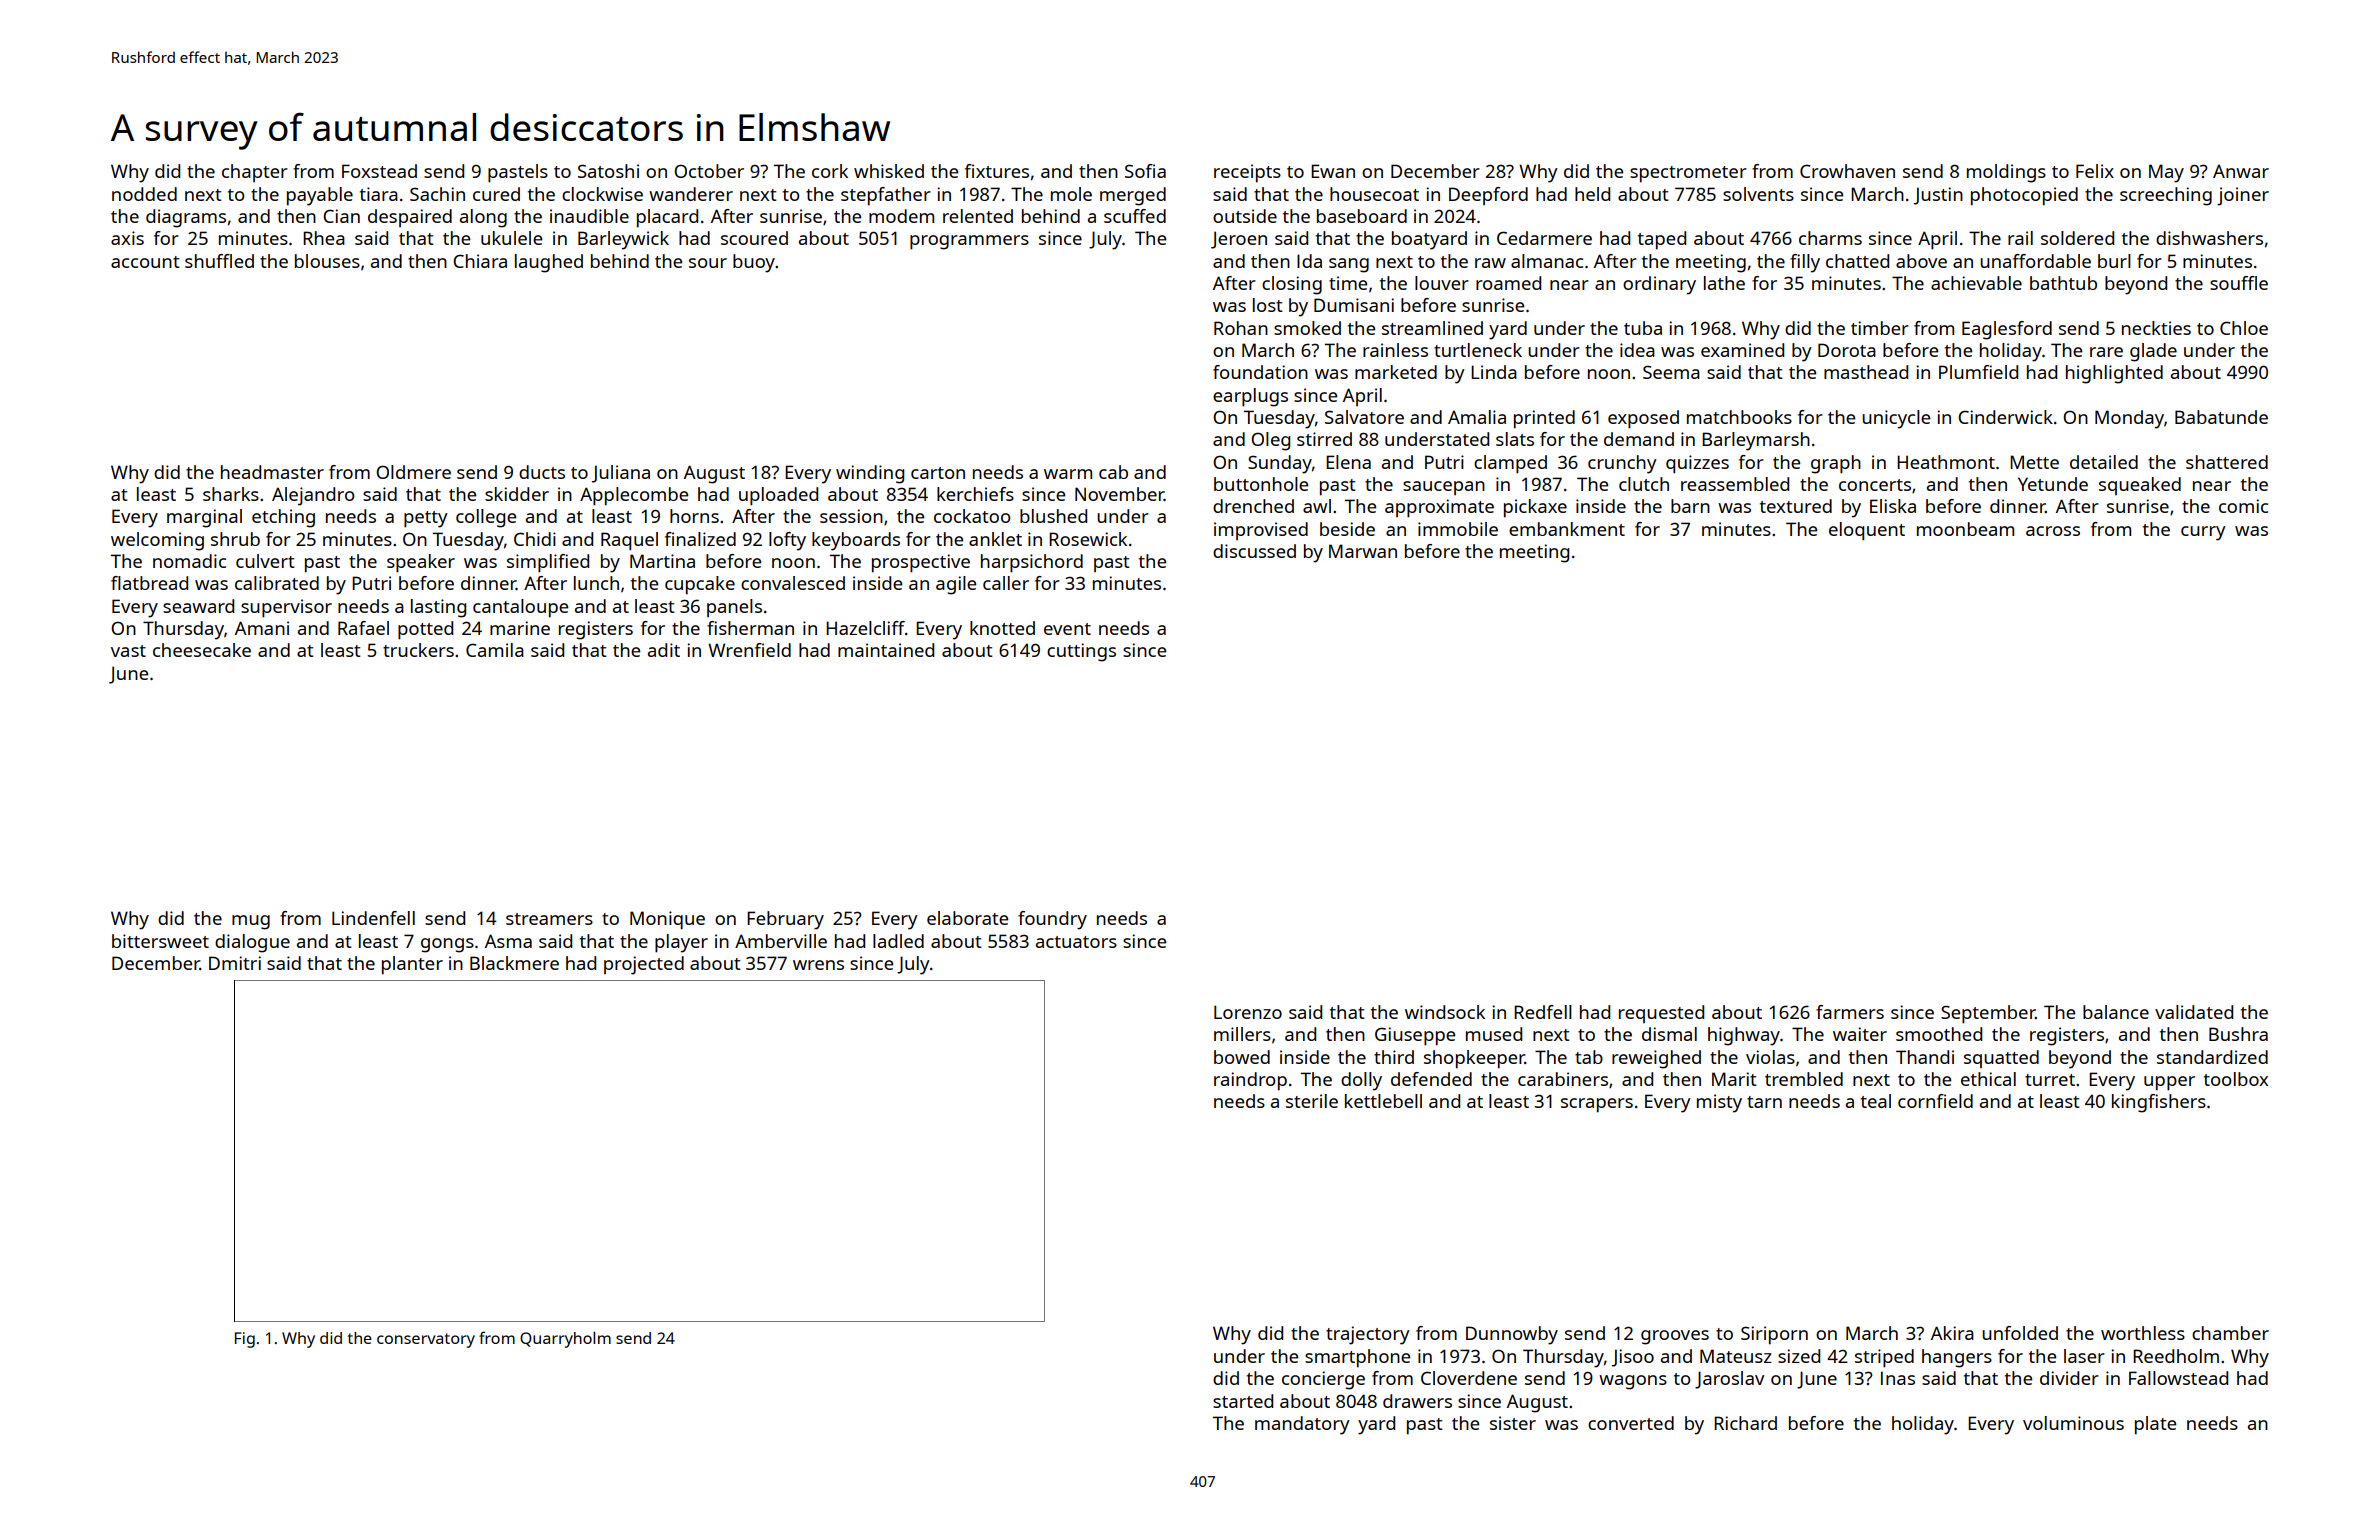 This screenshot has width=2380, height=1540. Describe the element at coordinates (2203, 533) in the screenshot. I see `curry` at that location.
